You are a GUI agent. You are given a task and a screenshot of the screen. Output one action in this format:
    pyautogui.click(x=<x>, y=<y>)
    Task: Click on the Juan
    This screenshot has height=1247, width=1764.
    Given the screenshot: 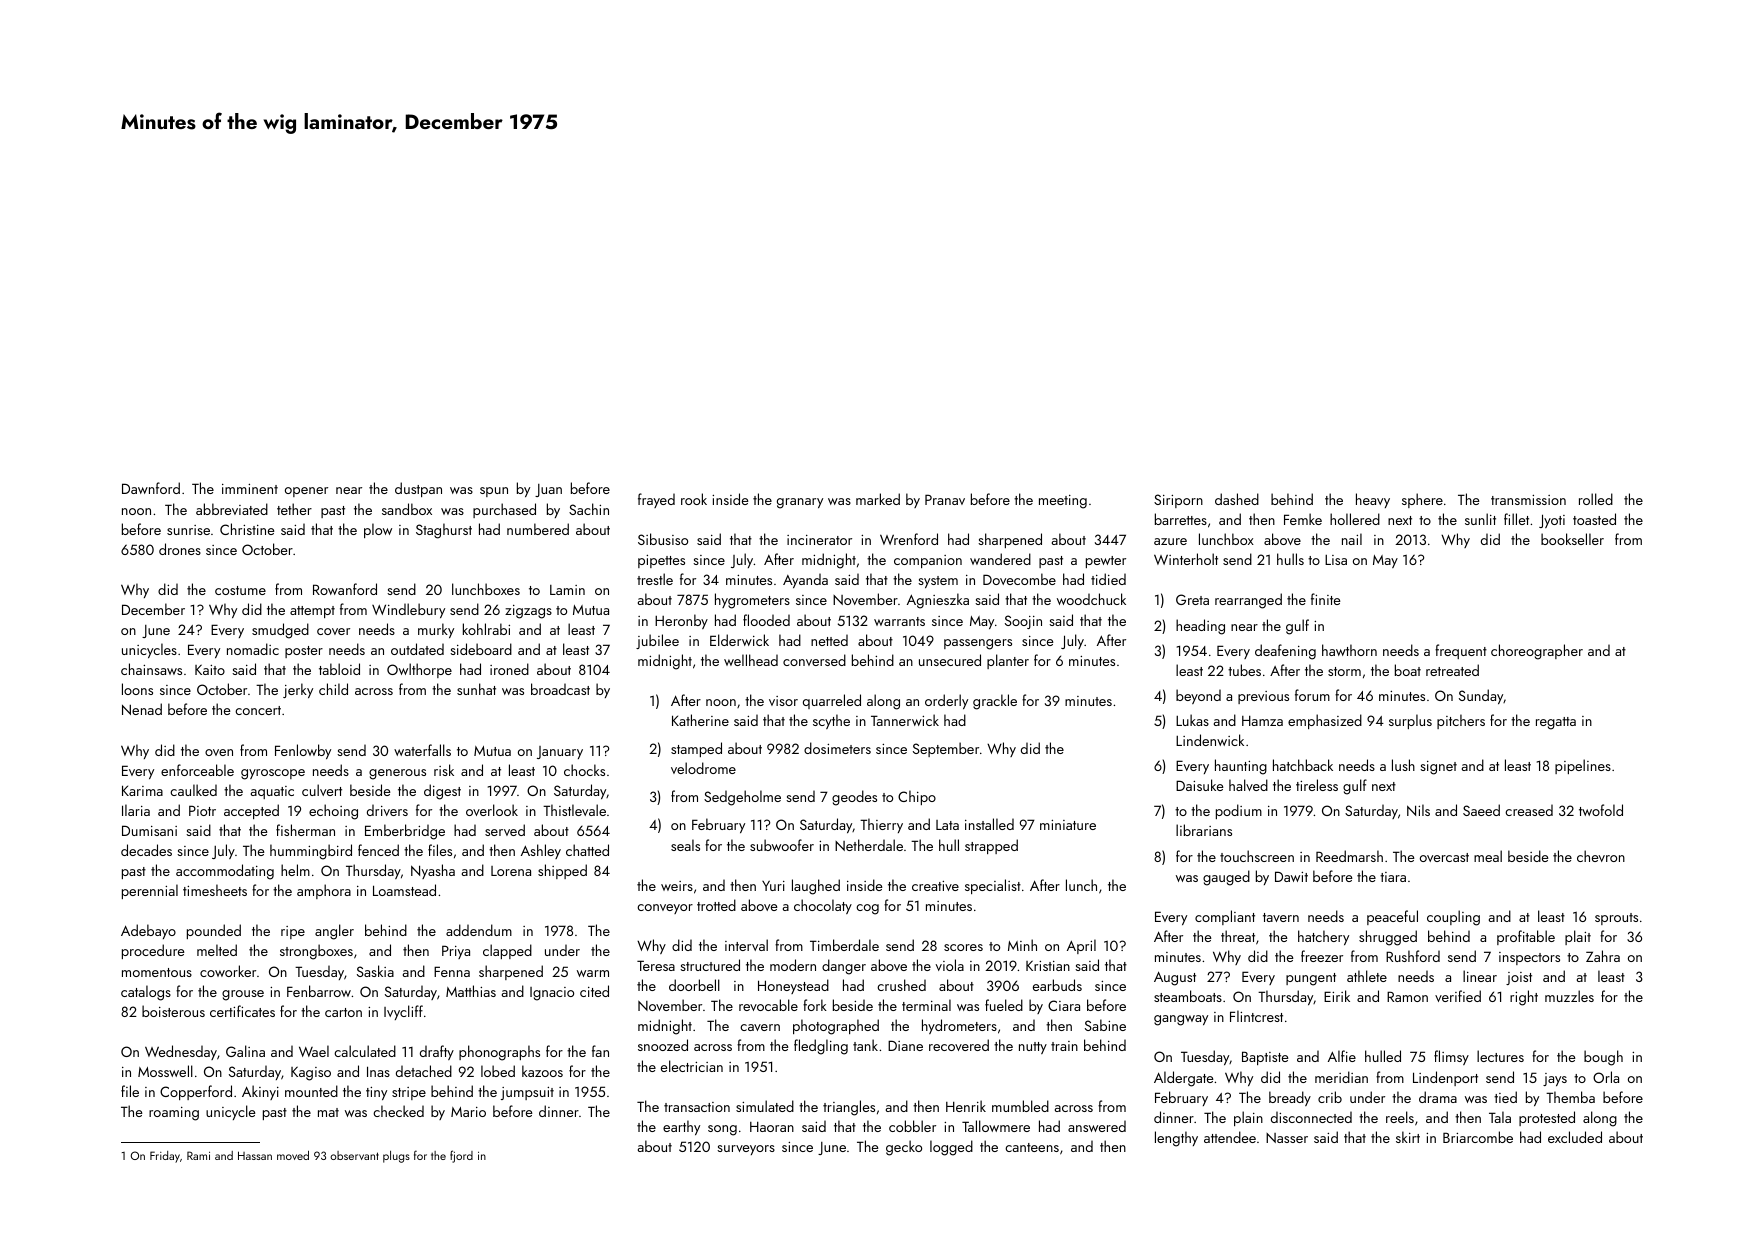 What is the action you would take?
    pyautogui.click(x=548, y=490)
